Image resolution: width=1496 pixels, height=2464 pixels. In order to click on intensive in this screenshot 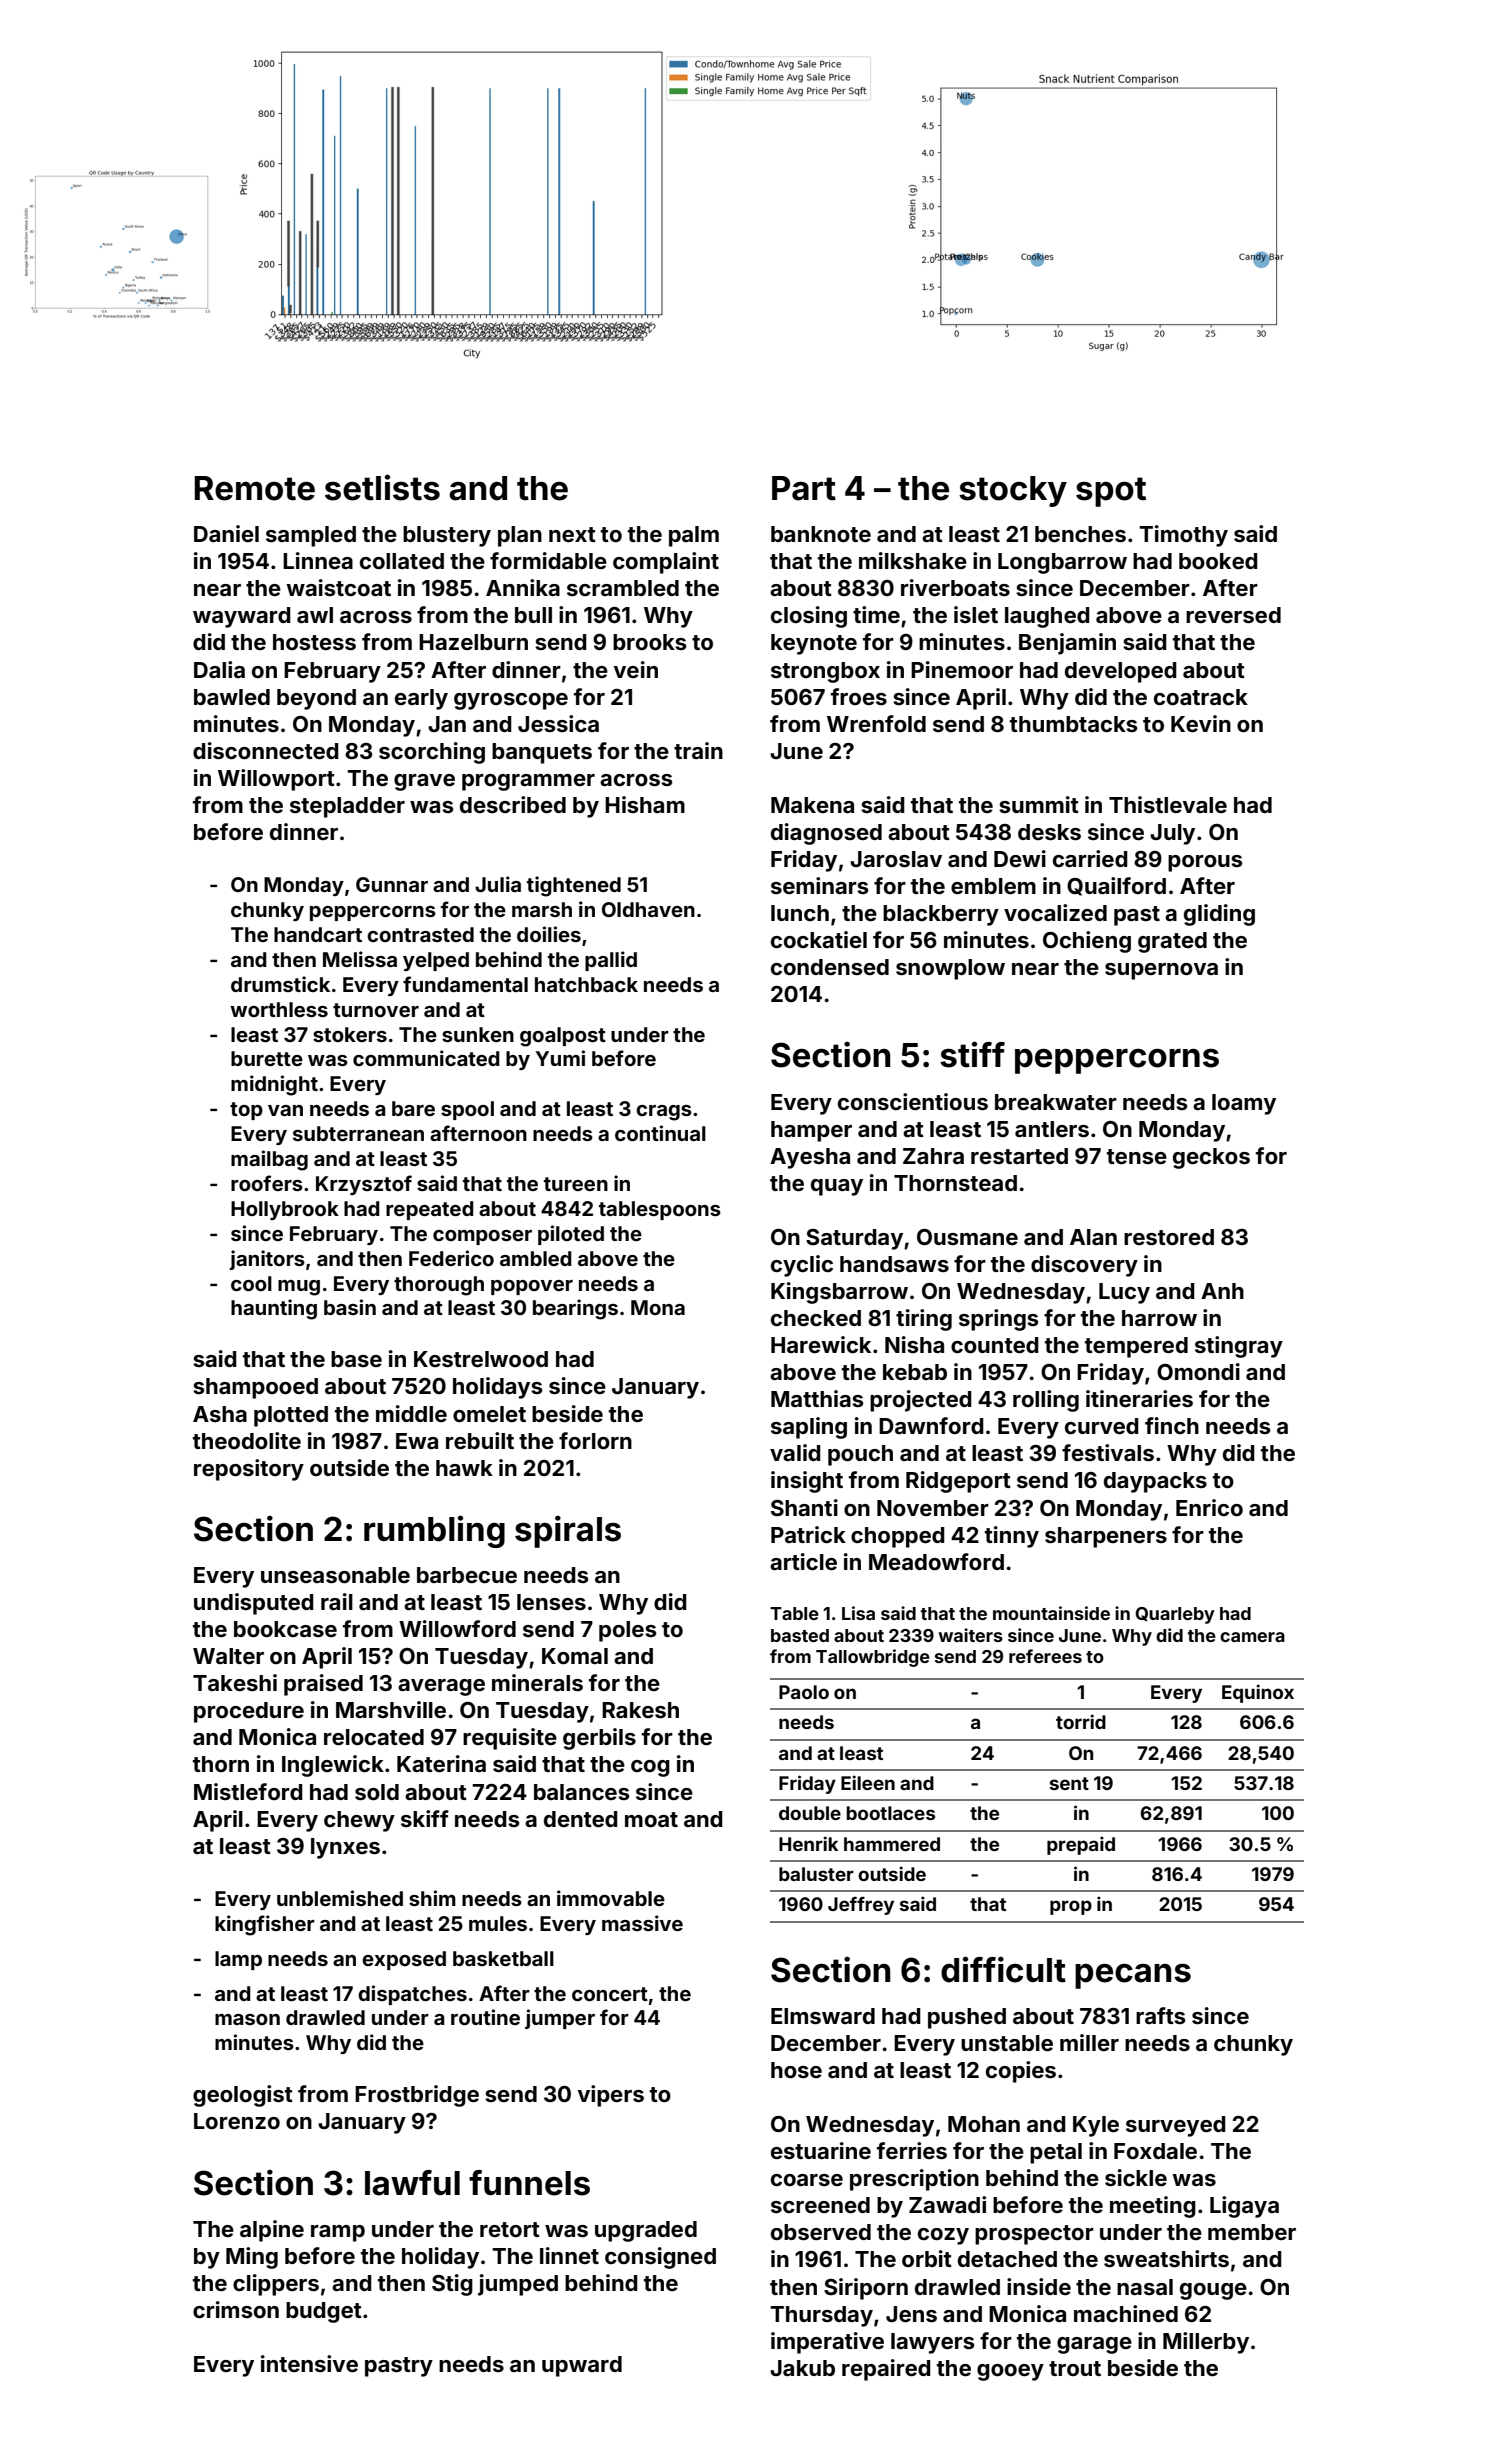, I will do `click(309, 2363)`.
